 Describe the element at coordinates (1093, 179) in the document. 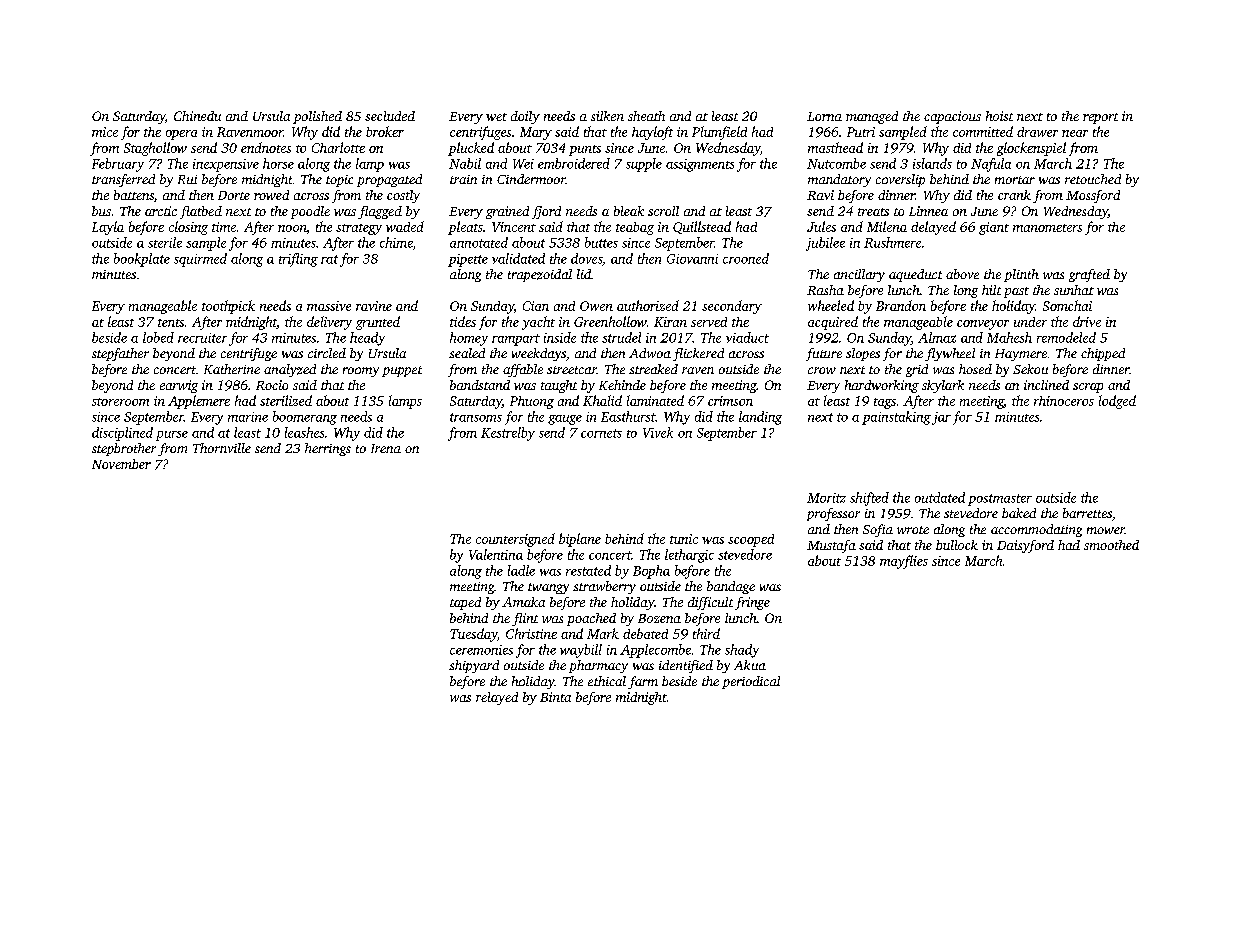

I see `retouched` at that location.
